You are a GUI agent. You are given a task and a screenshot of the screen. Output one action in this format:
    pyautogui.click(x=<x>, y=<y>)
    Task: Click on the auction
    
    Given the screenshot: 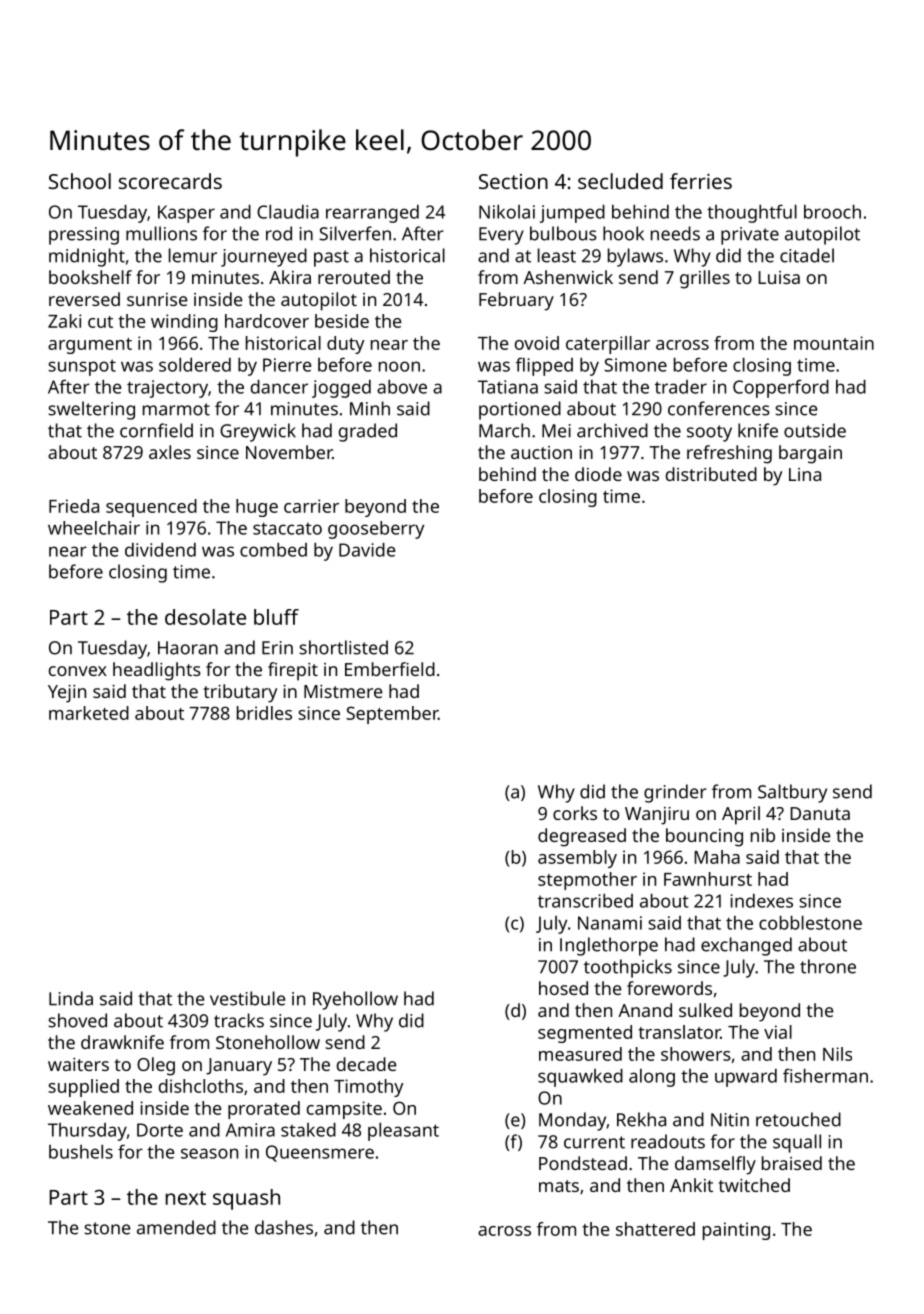 What is the action you would take?
    pyautogui.click(x=541, y=452)
